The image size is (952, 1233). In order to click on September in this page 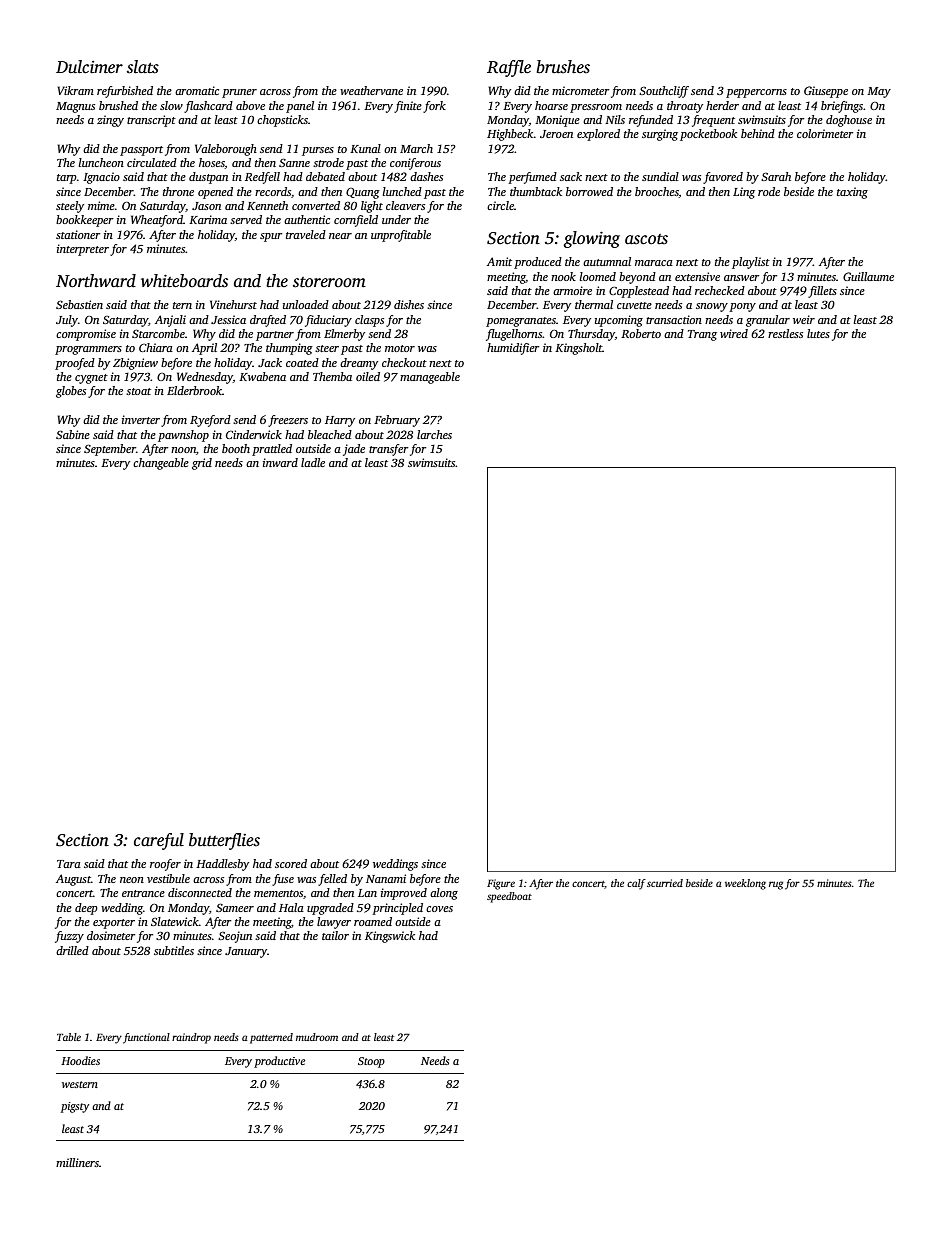, I will do `click(110, 450)`.
